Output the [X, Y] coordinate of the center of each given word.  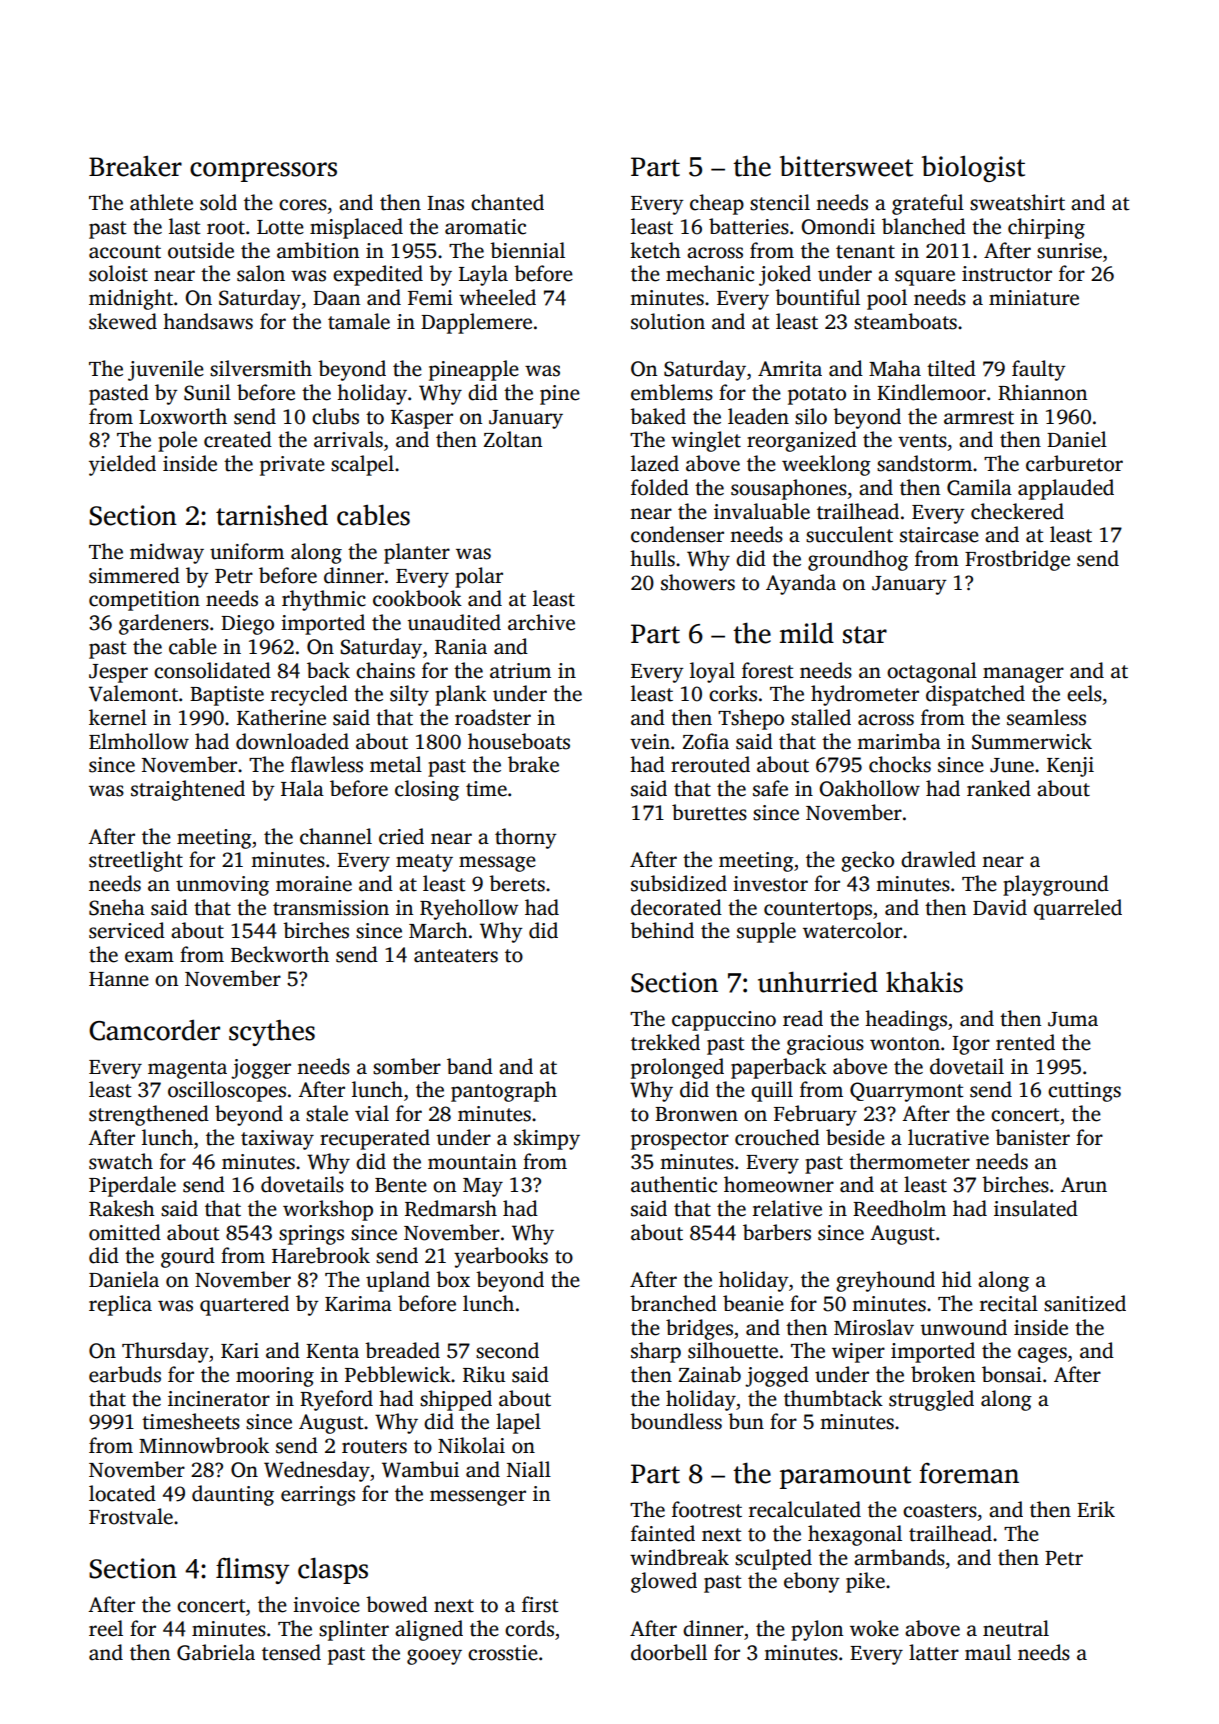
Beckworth [280, 954]
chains [385, 670]
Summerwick [1032, 741]
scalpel [362, 465]
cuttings [1084, 1092]
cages [1042, 1355]
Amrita [790, 369]
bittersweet [846, 166]
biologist [973, 168]
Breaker [135, 166]
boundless [676, 1421]
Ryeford [336, 1400]
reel [106, 1628]
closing [427, 790]
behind [662, 930]
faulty [1039, 370]
